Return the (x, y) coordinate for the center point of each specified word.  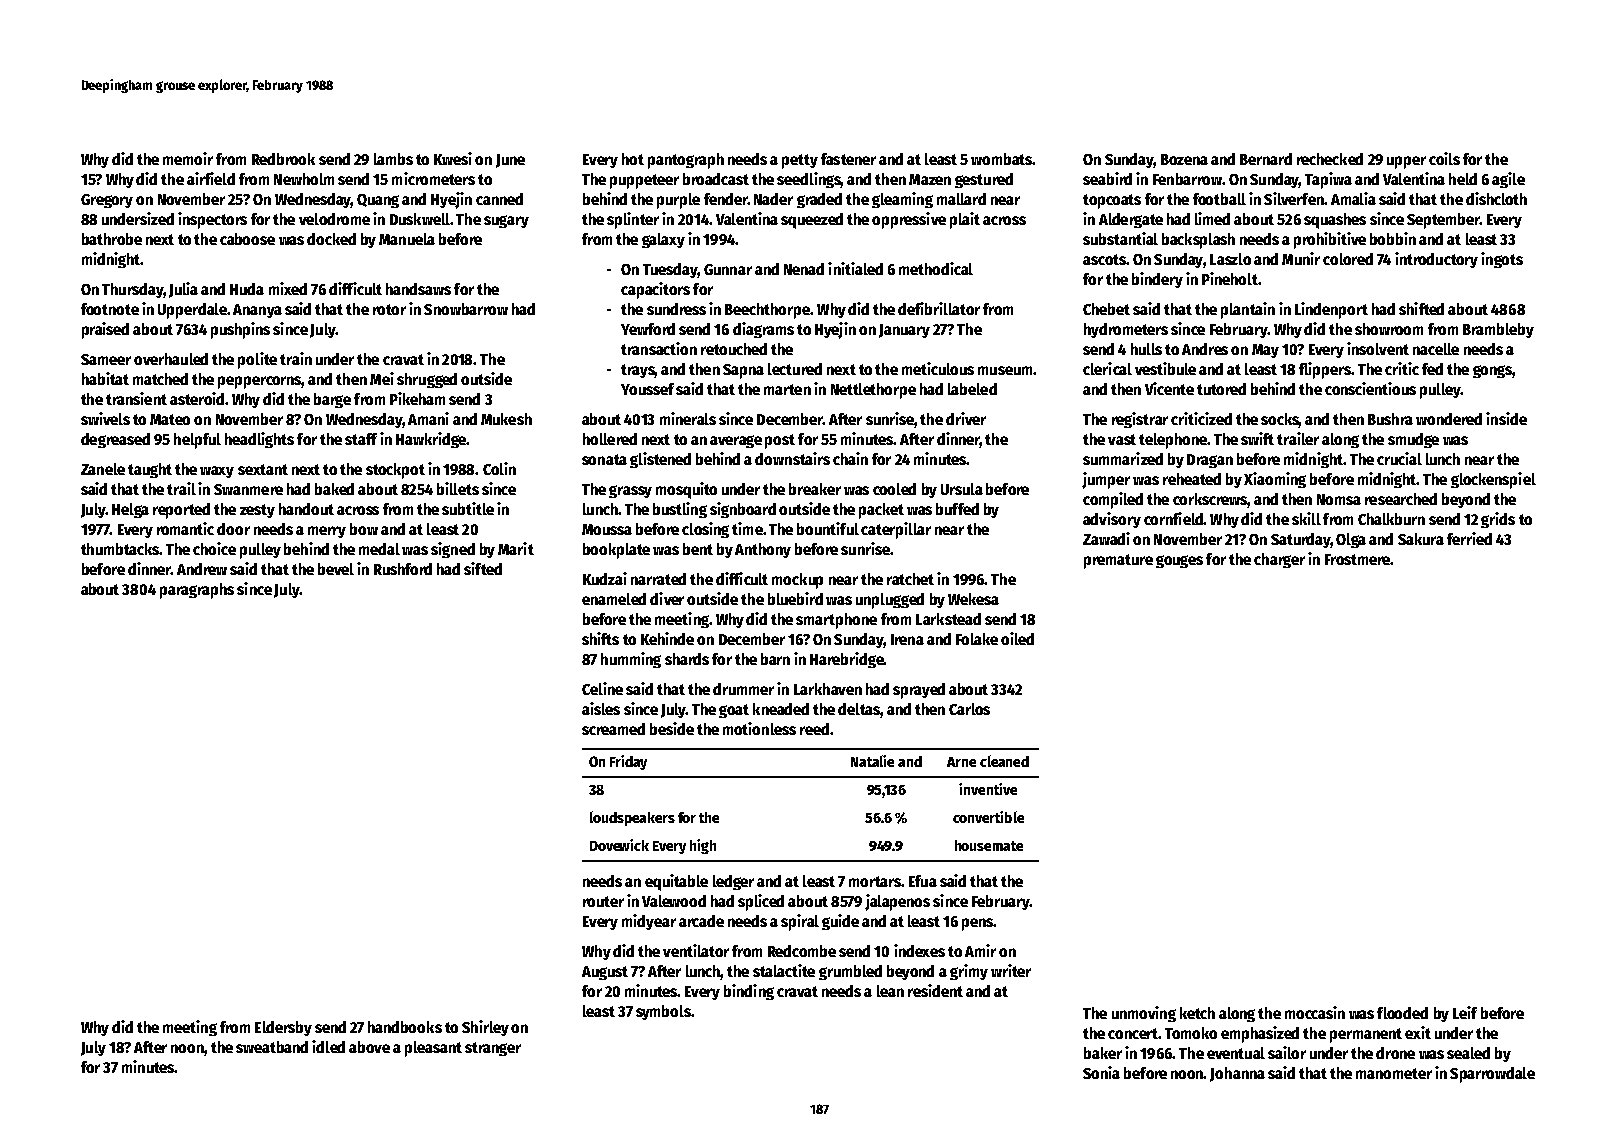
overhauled (171, 359)
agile (1508, 180)
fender (725, 199)
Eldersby (283, 1028)
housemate (989, 845)
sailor (1287, 1052)
